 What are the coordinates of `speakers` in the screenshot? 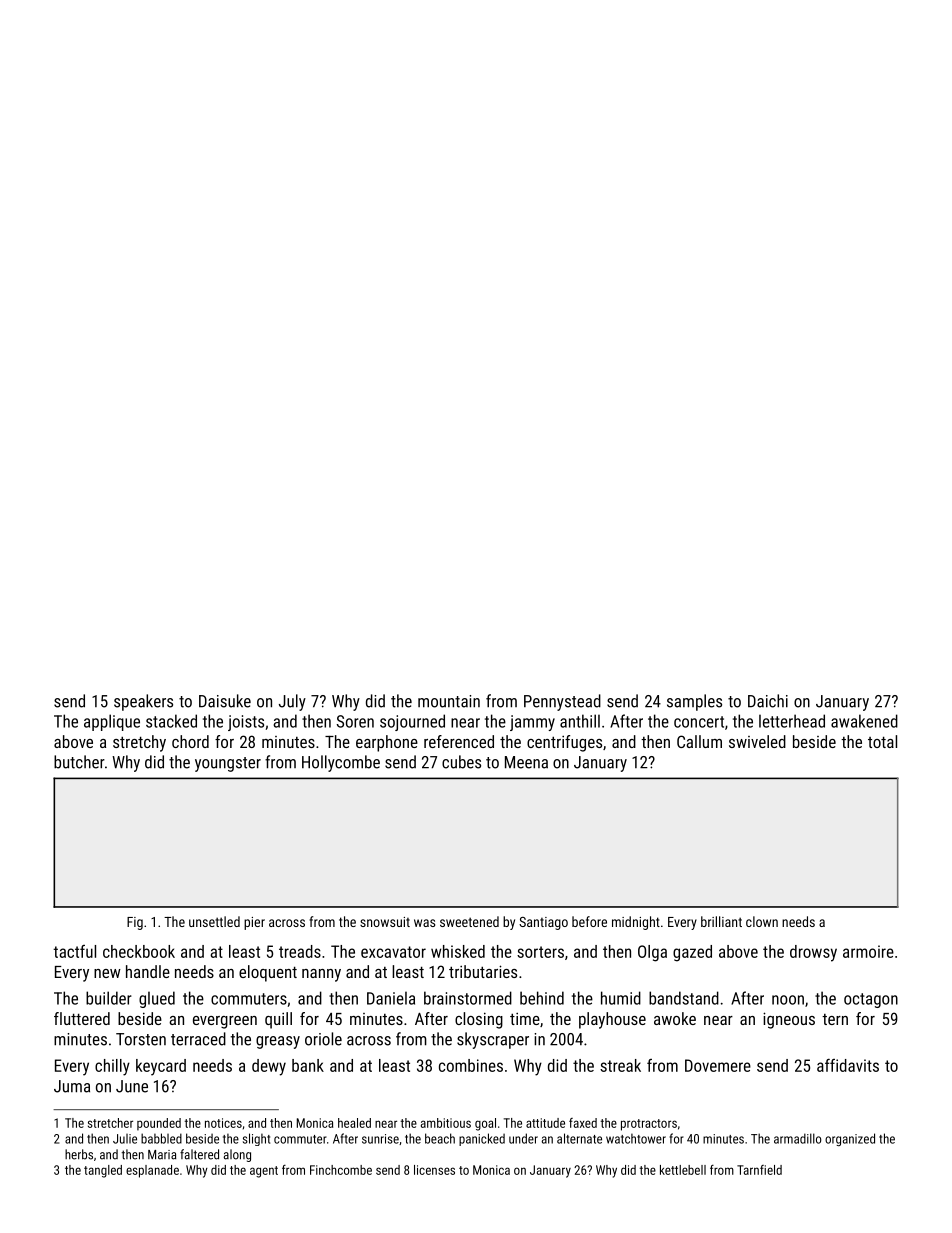 It's located at (143, 702).
